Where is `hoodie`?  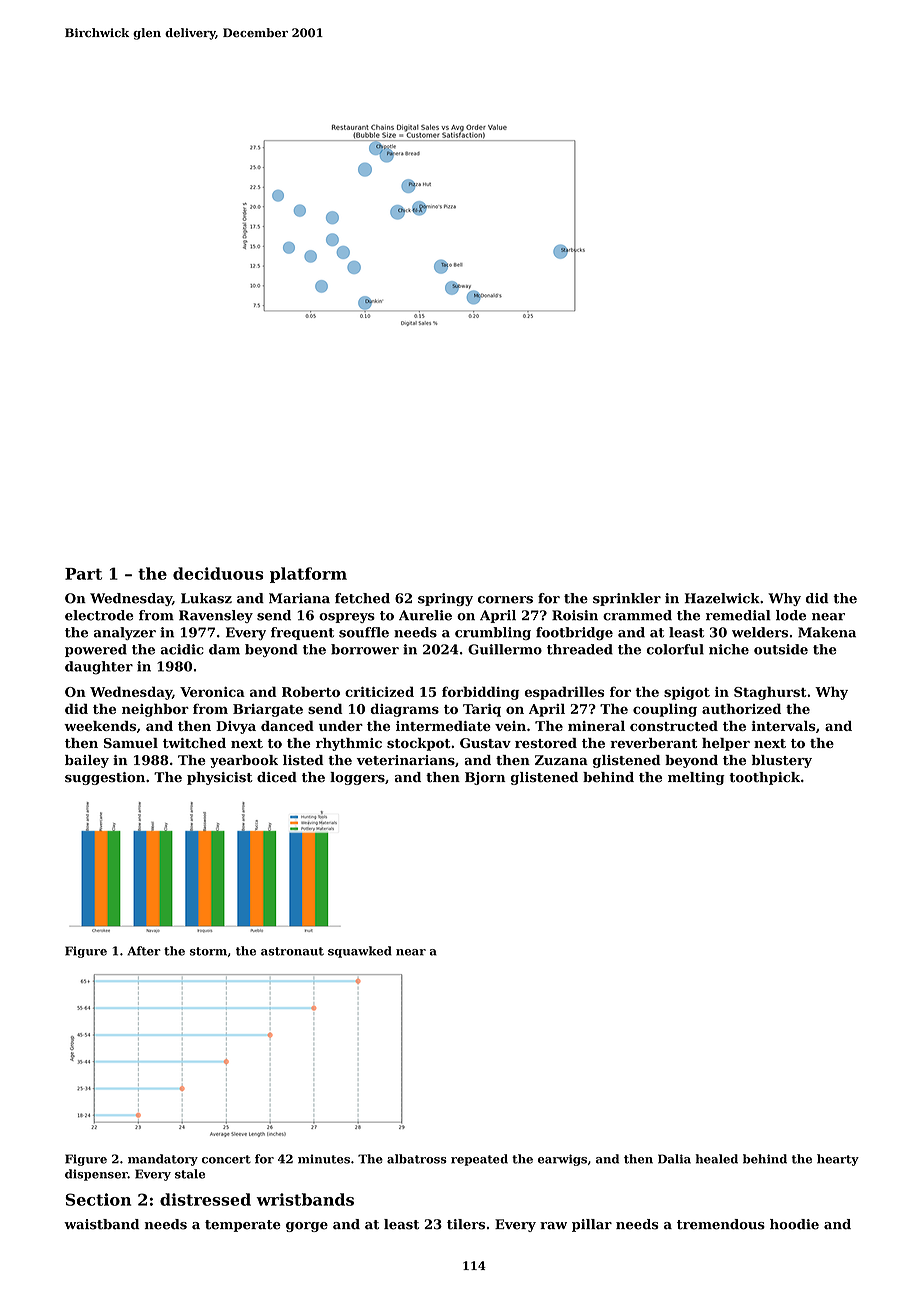
hoodie is located at coordinates (794, 1224).
